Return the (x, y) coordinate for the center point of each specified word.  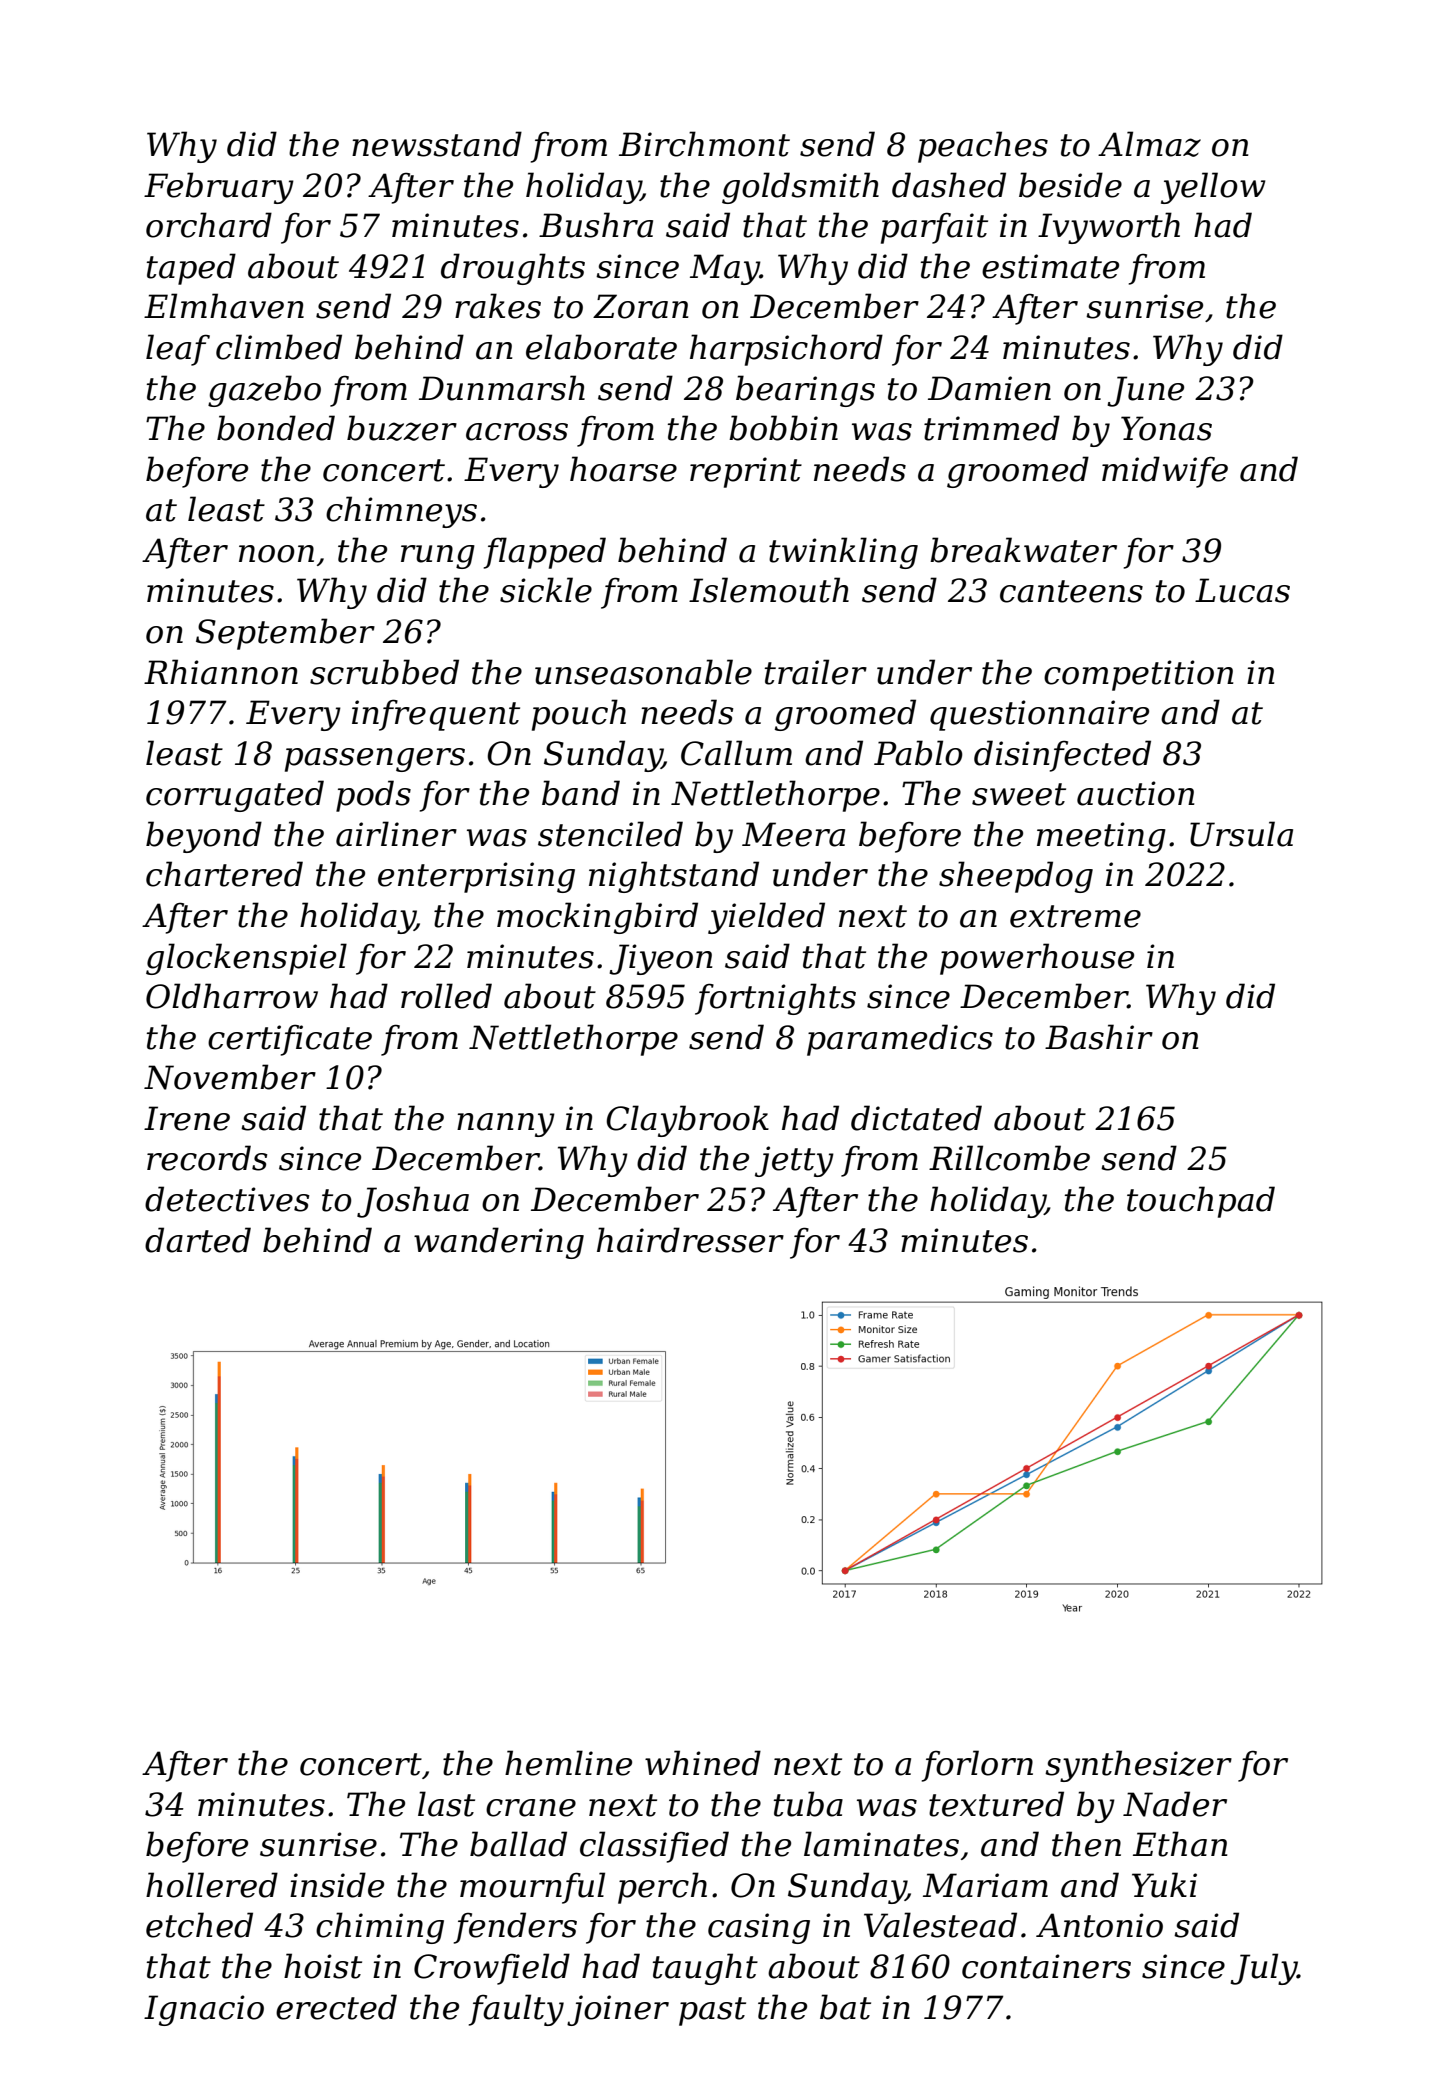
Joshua (413, 1202)
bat (845, 2007)
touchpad (1201, 1202)
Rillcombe (1009, 1158)
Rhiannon (221, 672)
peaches (983, 147)
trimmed (992, 428)
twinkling (843, 553)
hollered (212, 1885)
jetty (794, 1161)
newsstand (437, 144)
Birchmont (704, 144)
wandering (499, 1243)
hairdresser (690, 1240)
